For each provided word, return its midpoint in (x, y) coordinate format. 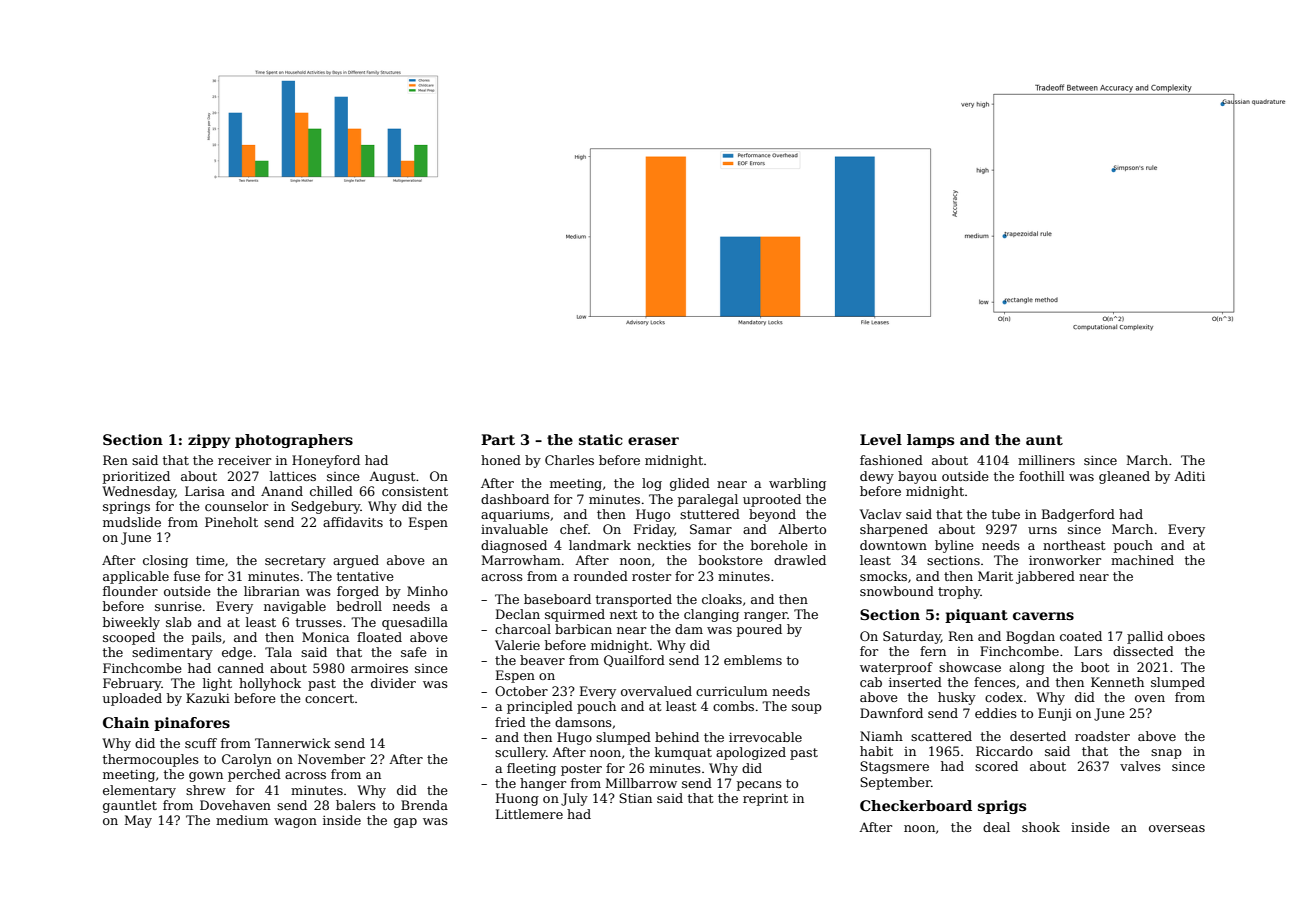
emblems (753, 660)
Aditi (1189, 476)
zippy (209, 441)
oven (1150, 698)
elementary (139, 791)
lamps (930, 441)
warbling (797, 484)
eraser (653, 441)
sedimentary (172, 653)
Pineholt (231, 522)
